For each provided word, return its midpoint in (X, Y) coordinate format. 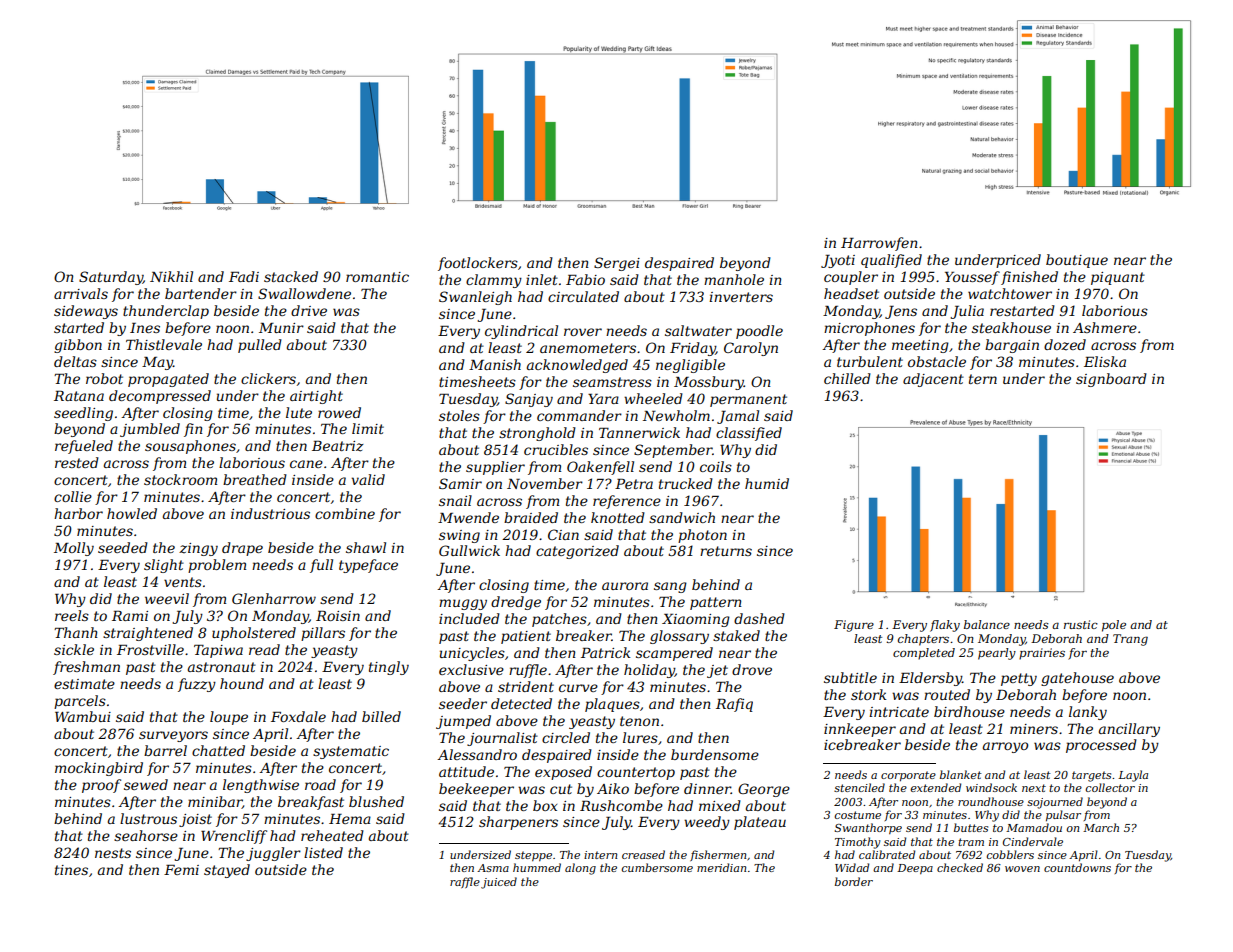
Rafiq (734, 705)
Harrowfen (879, 244)
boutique (1077, 261)
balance (987, 624)
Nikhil (171, 276)
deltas (75, 361)
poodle (759, 332)
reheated (332, 835)
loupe (229, 718)
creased (643, 854)
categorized (577, 552)
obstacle (937, 361)
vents (183, 582)
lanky (1088, 713)
